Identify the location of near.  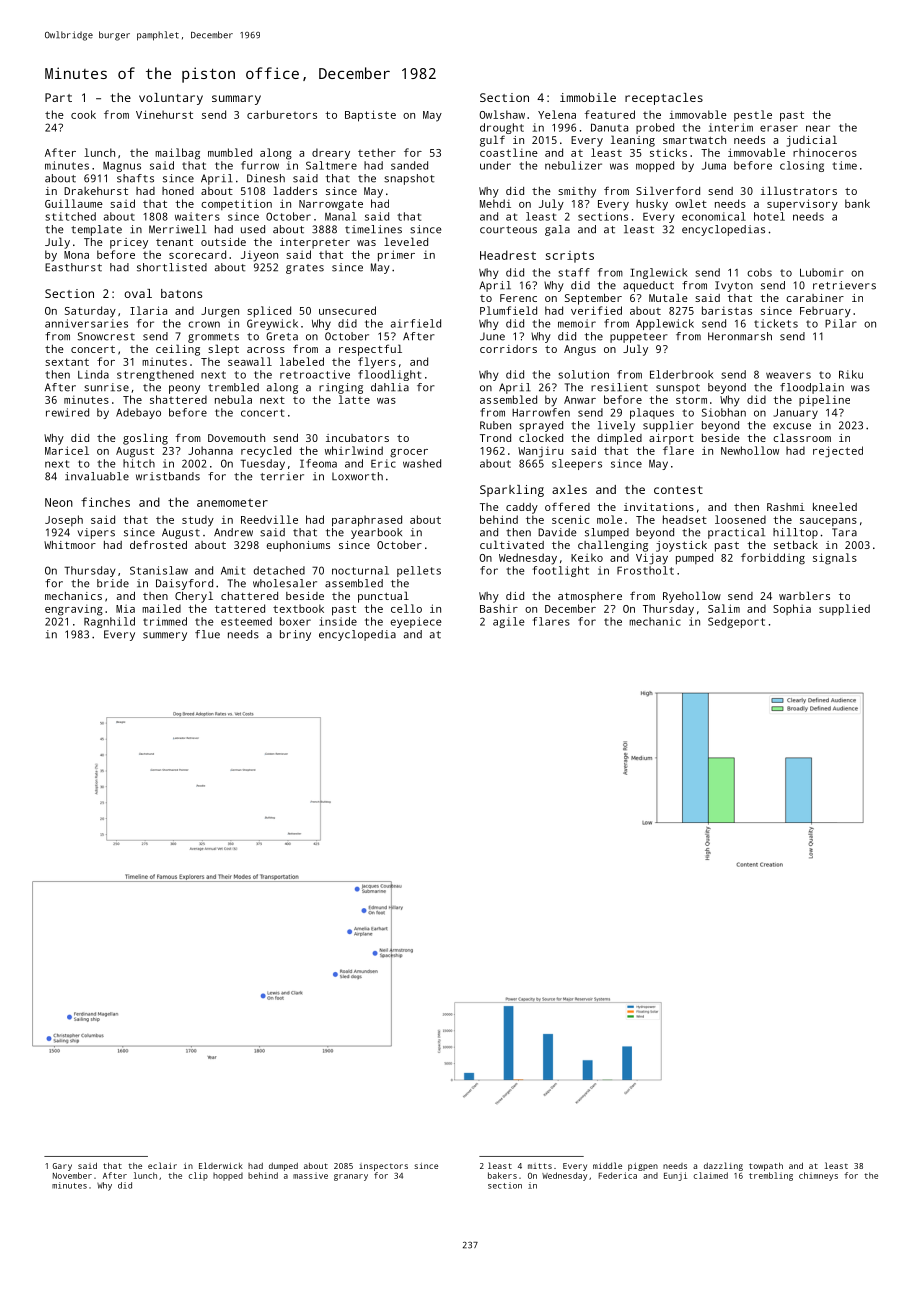
(818, 128).
